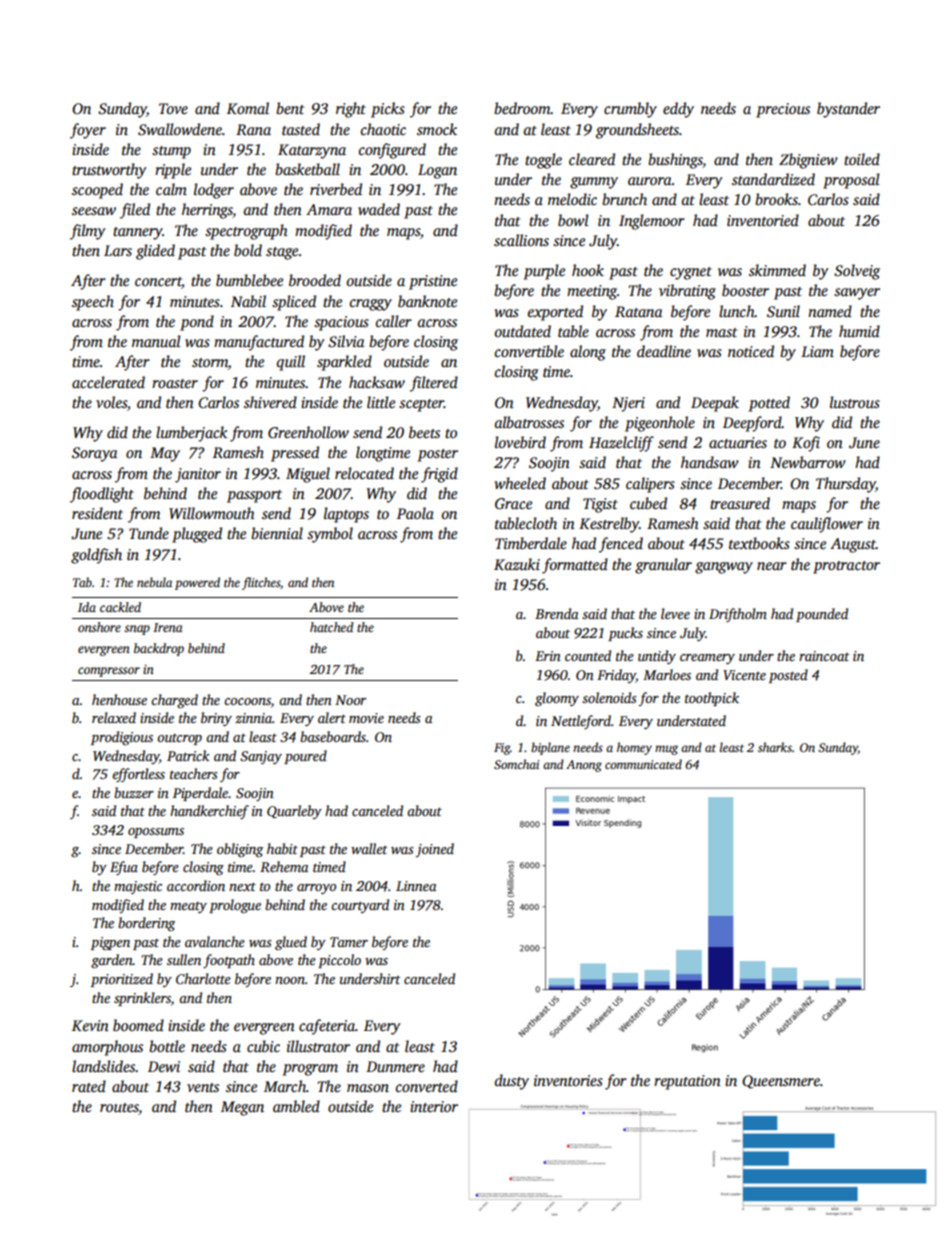 The width and height of the screenshot is (952, 1233). Describe the element at coordinates (242, 1108) in the screenshot. I see `Megan` at that location.
